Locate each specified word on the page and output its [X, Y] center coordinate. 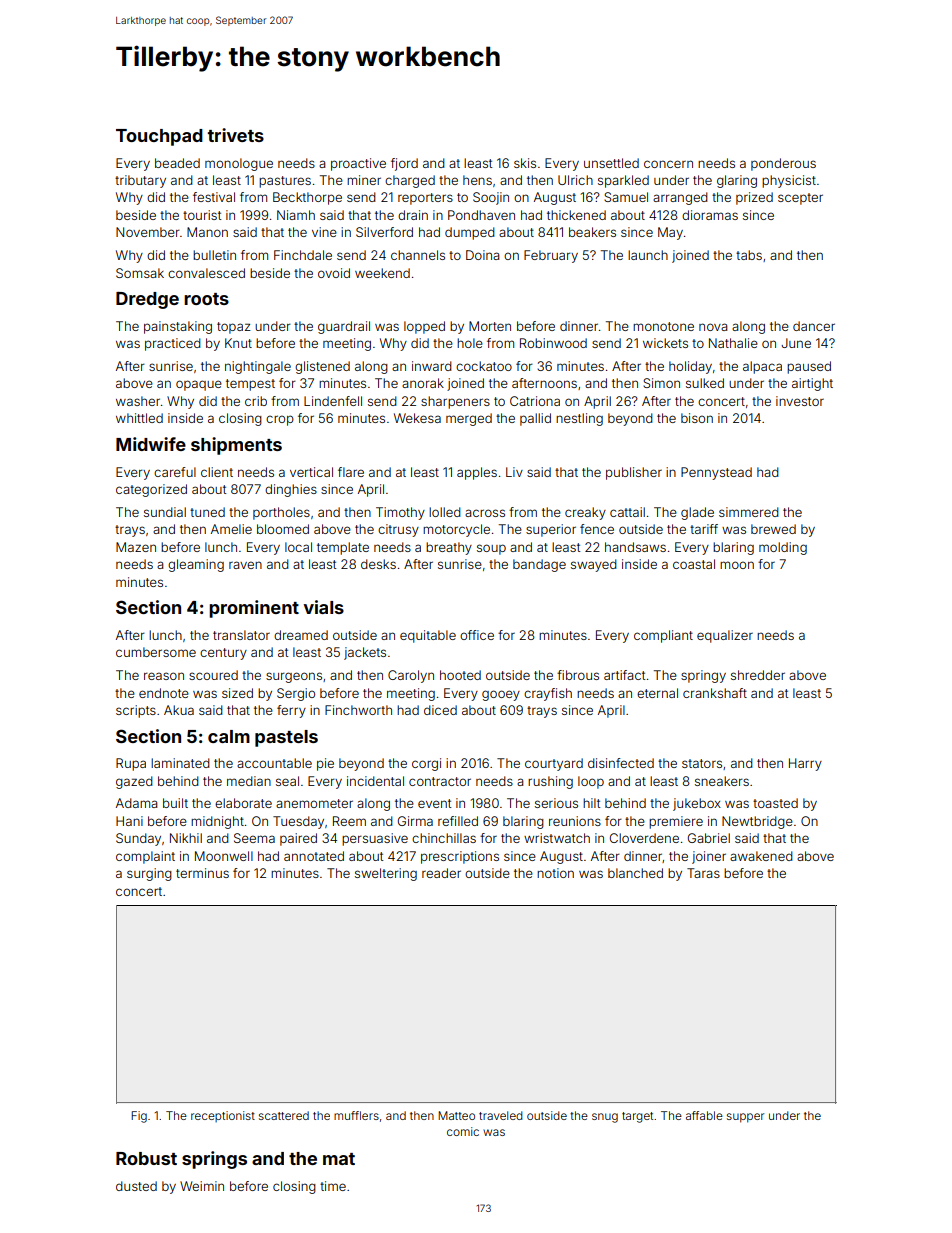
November [148, 232]
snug [605, 1118]
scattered [284, 1115]
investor [800, 401]
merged [469, 419]
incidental [375, 781]
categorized [151, 490]
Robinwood [553, 343]
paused [809, 367]
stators [702, 763]
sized [237, 693]
